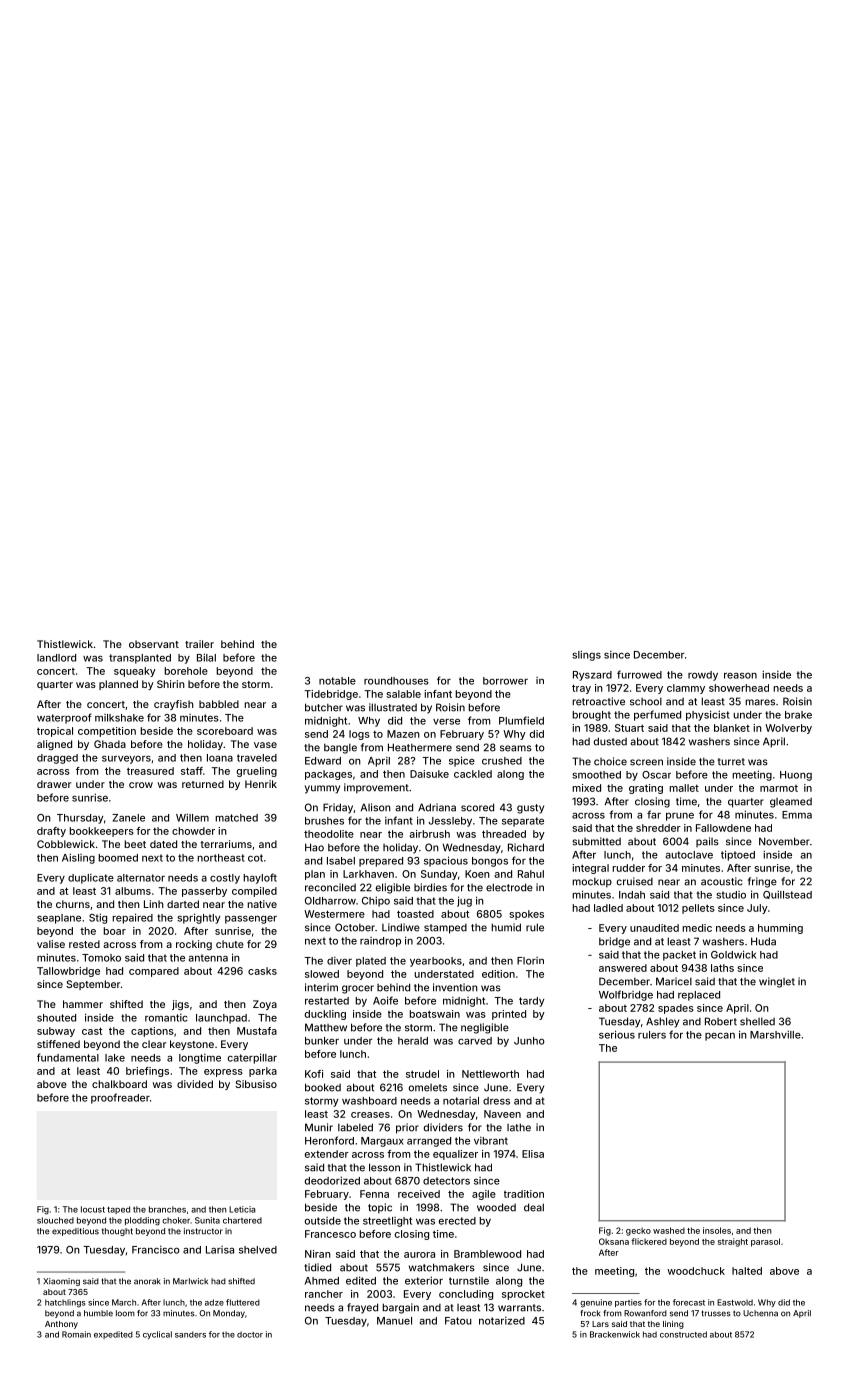 The image size is (849, 1400). What do you see at coordinates (646, 702) in the page?
I see `school` at bounding box center [646, 702].
